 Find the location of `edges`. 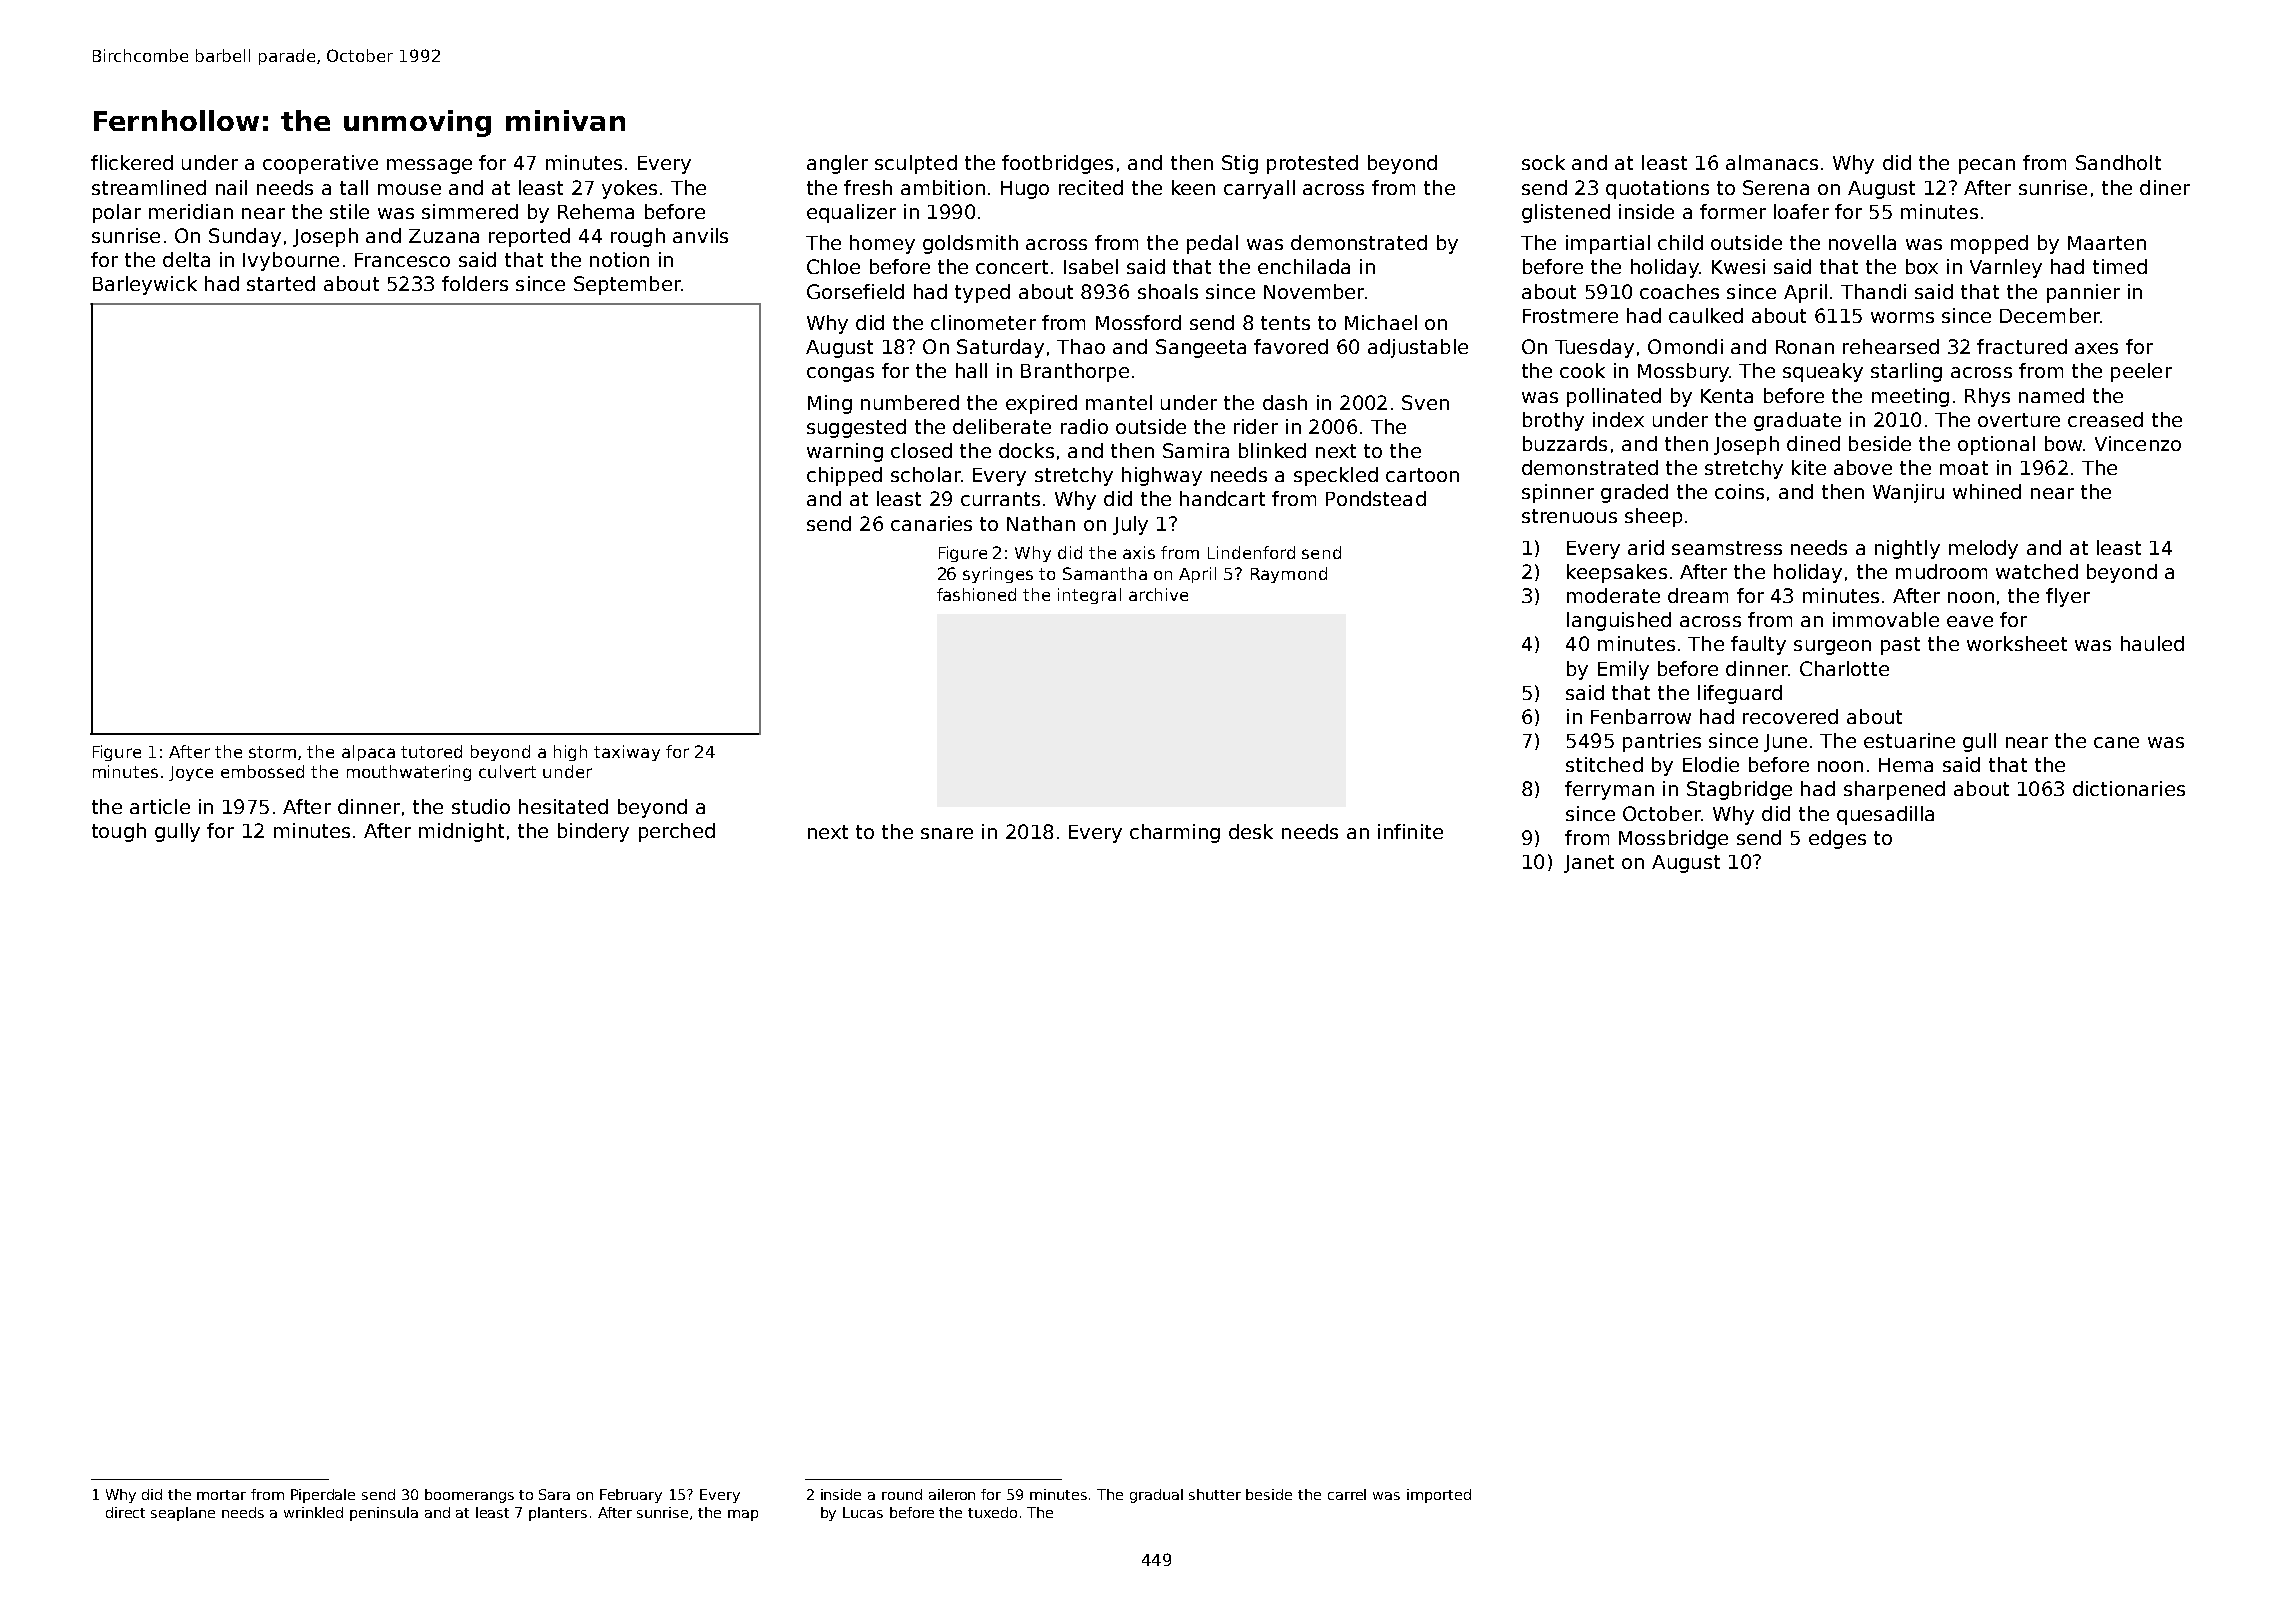

edges is located at coordinates (1837, 839).
